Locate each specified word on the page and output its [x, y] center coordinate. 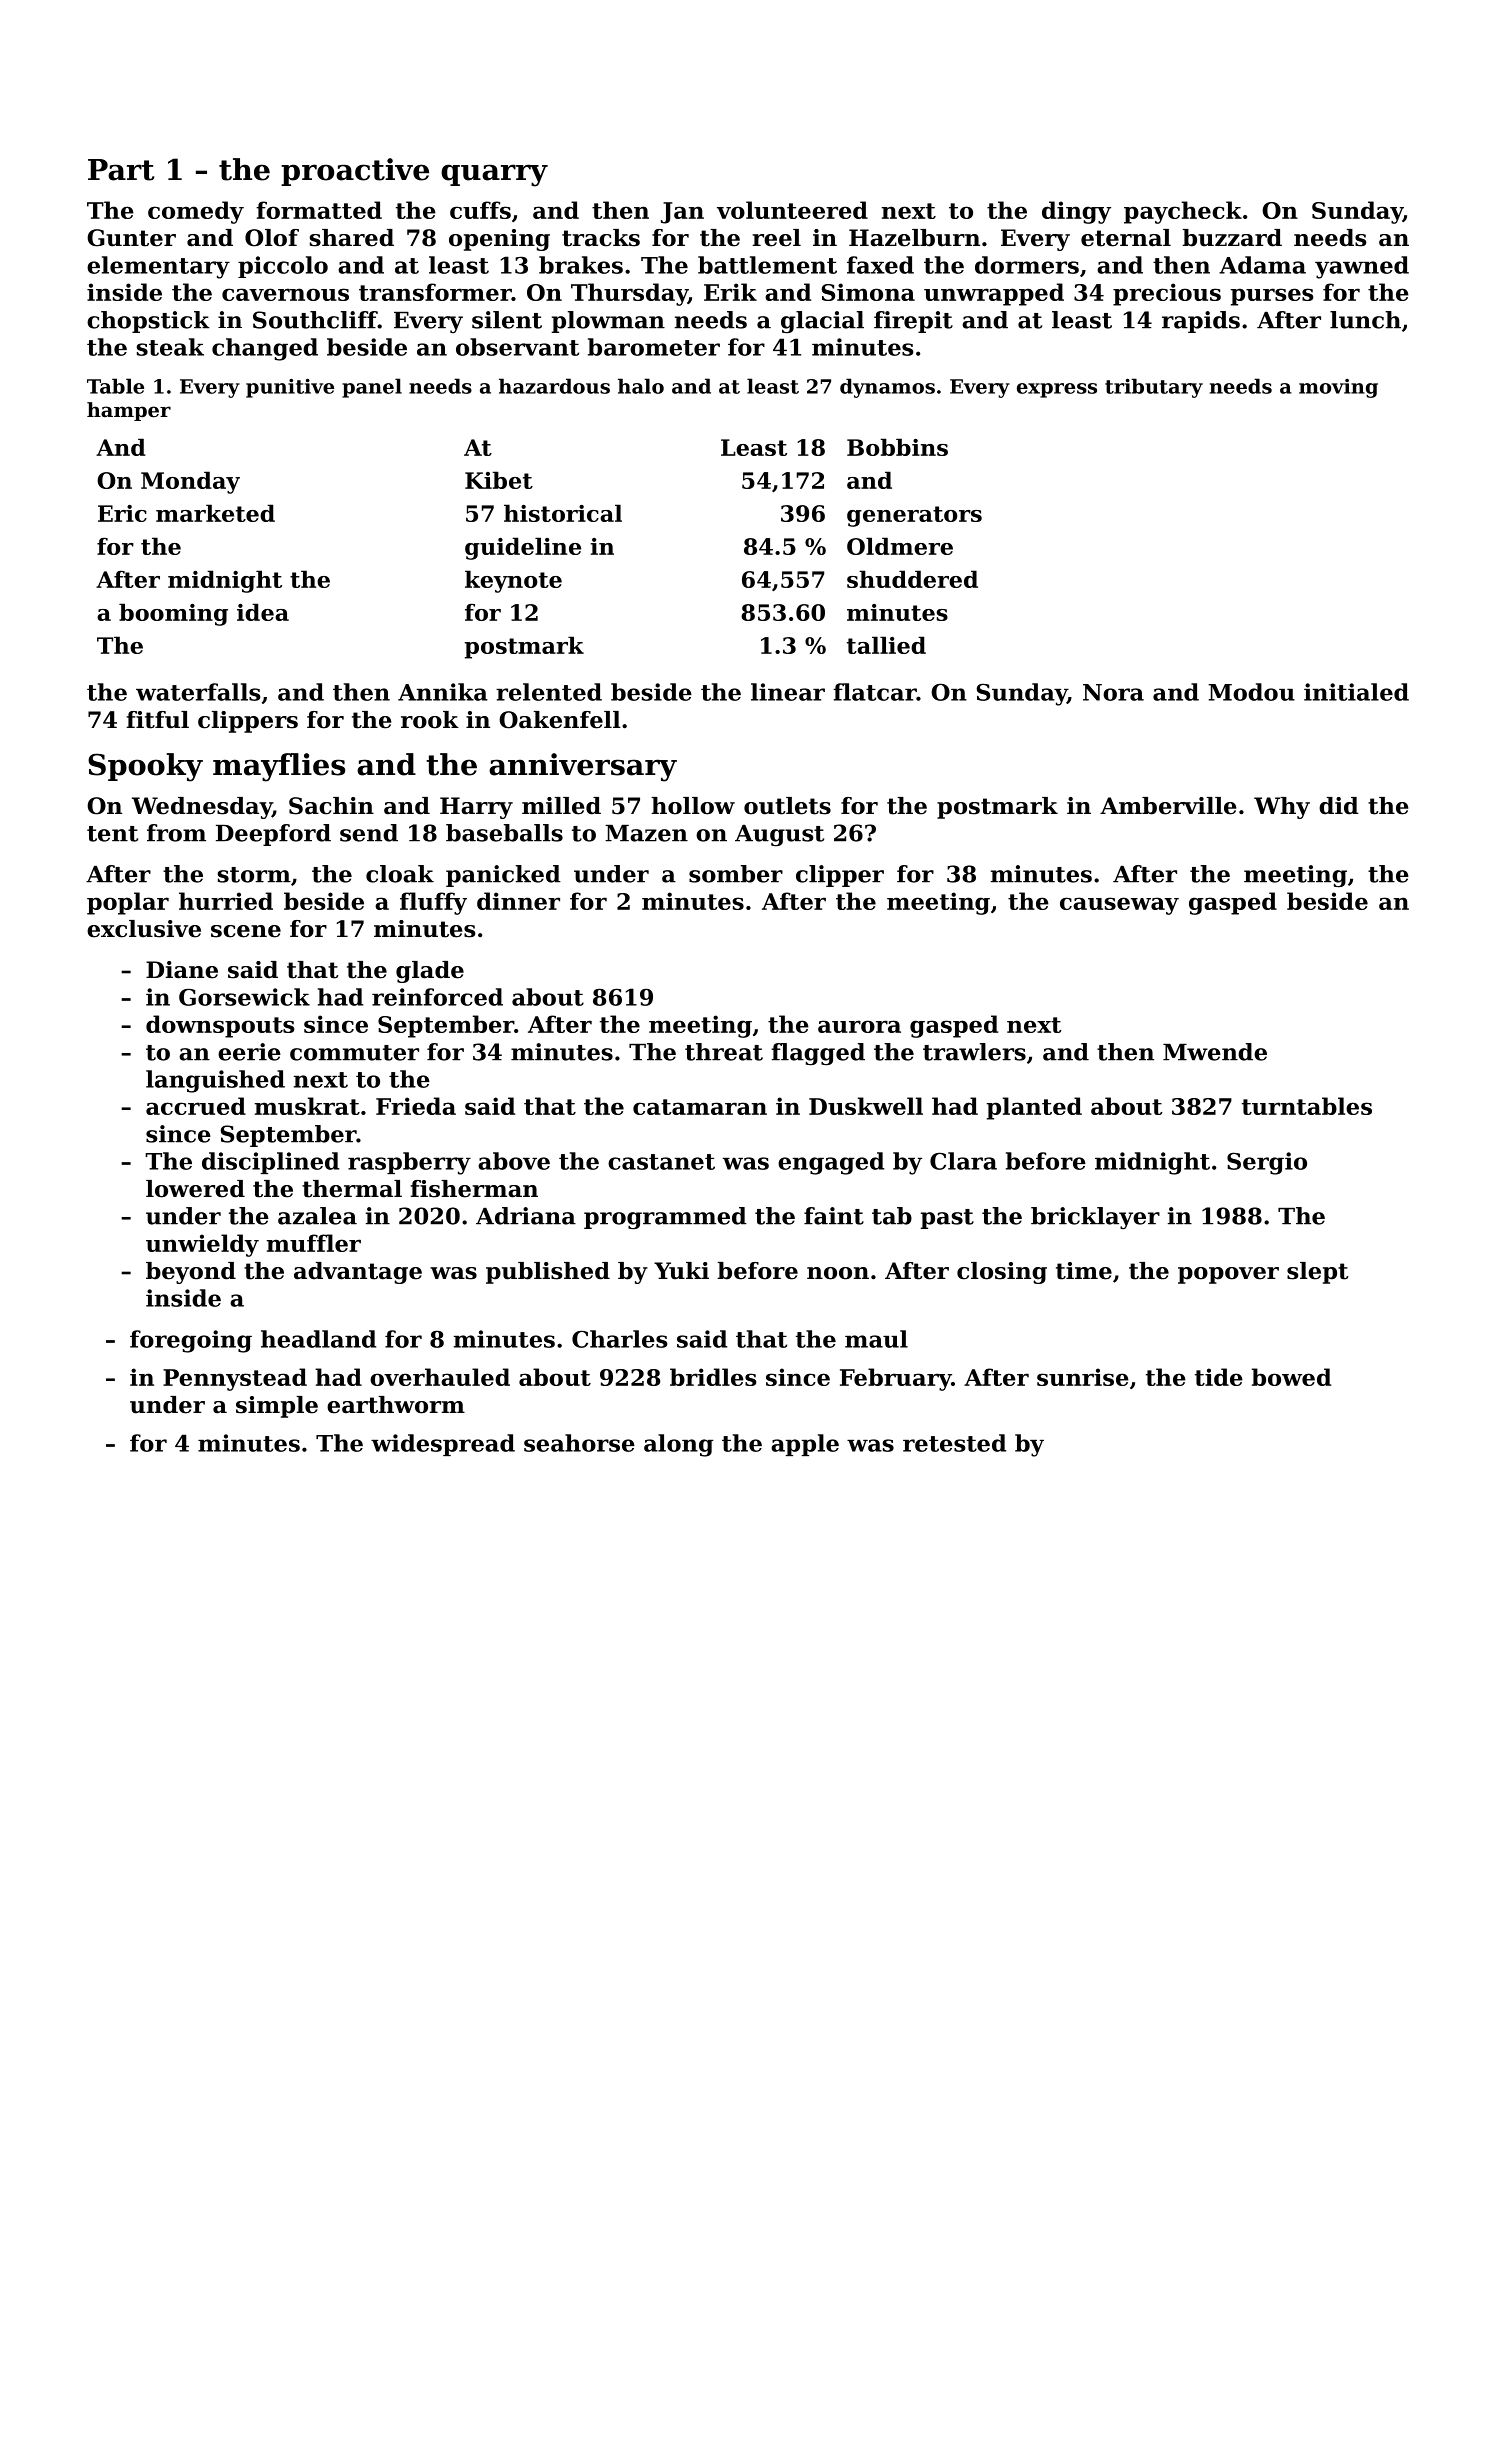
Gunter [131, 238]
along [679, 1445]
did [1339, 806]
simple [277, 1407]
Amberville [1168, 806]
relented [549, 692]
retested [954, 1443]
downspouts [220, 1026]
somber [736, 874]
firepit [913, 322]
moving [1338, 388]
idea [263, 612]
